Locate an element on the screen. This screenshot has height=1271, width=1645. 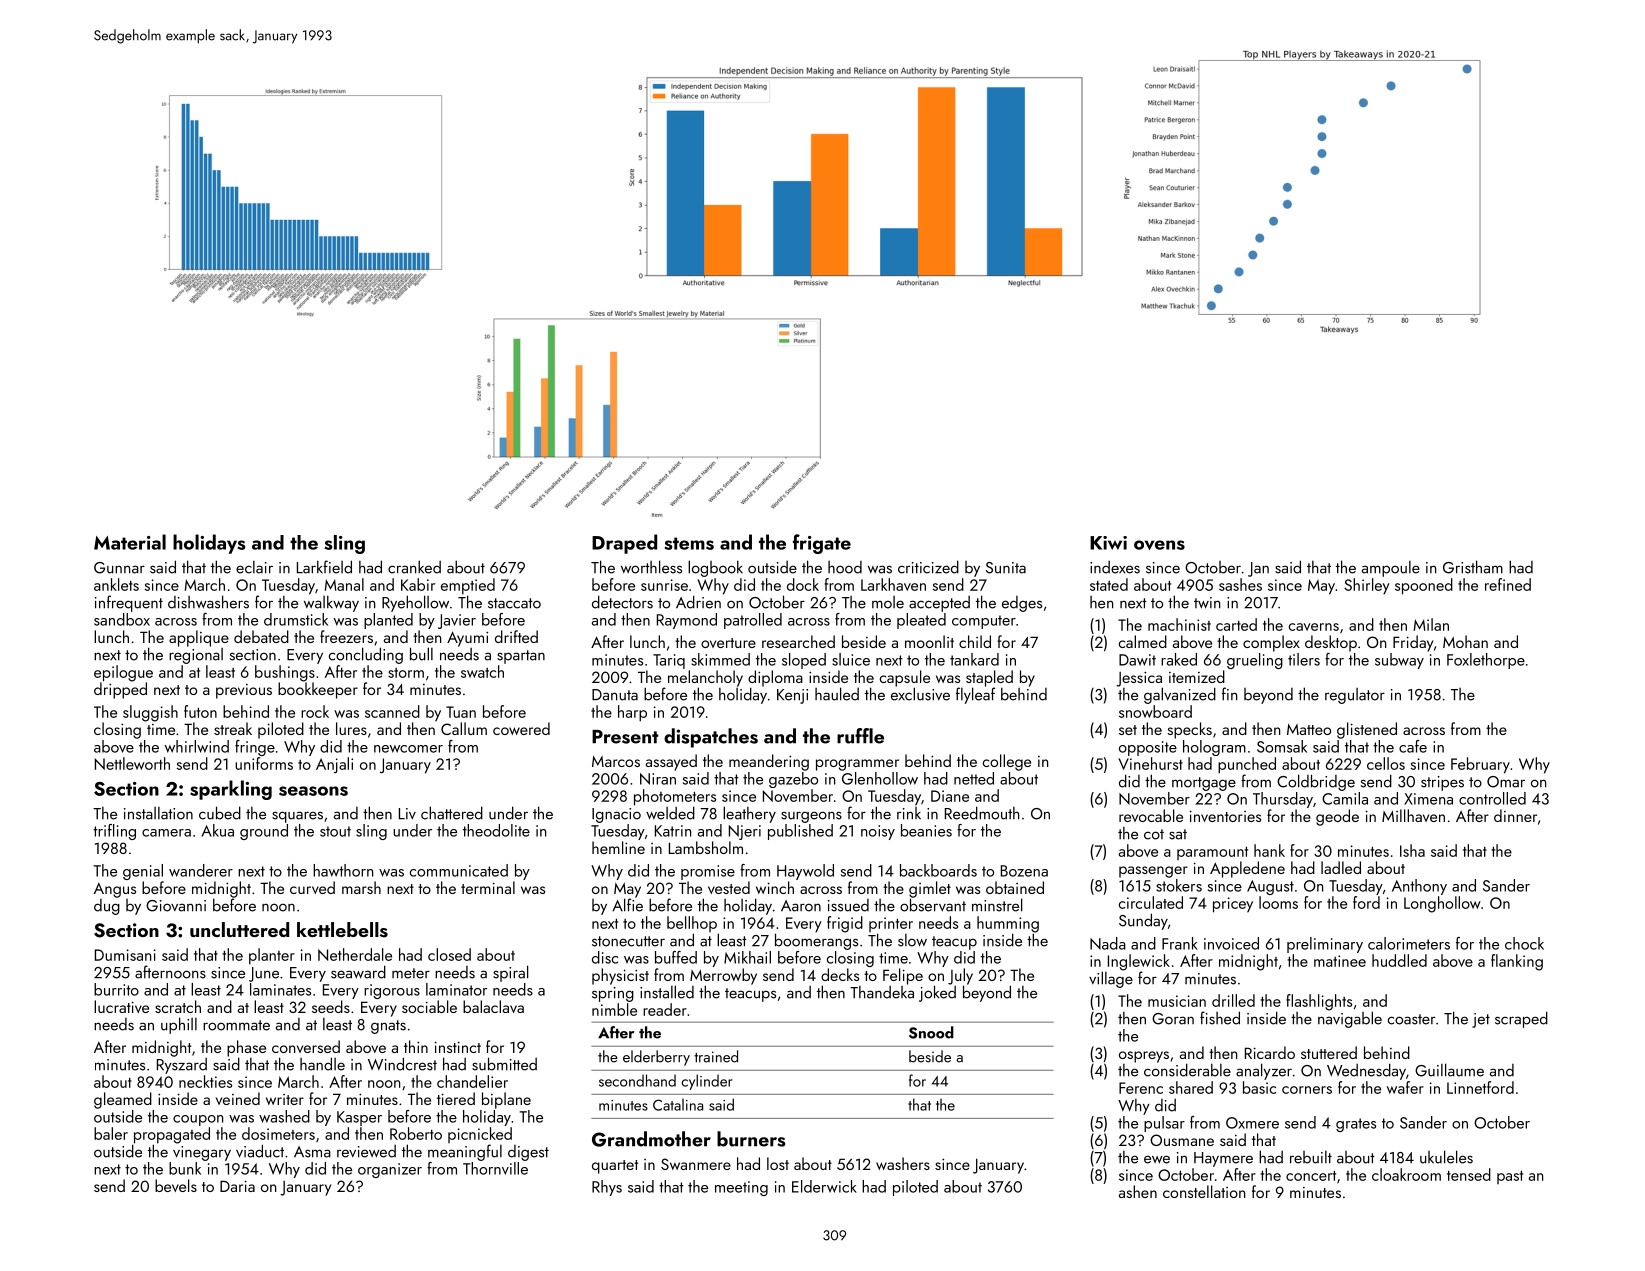
sandbox is located at coordinates (122, 619).
